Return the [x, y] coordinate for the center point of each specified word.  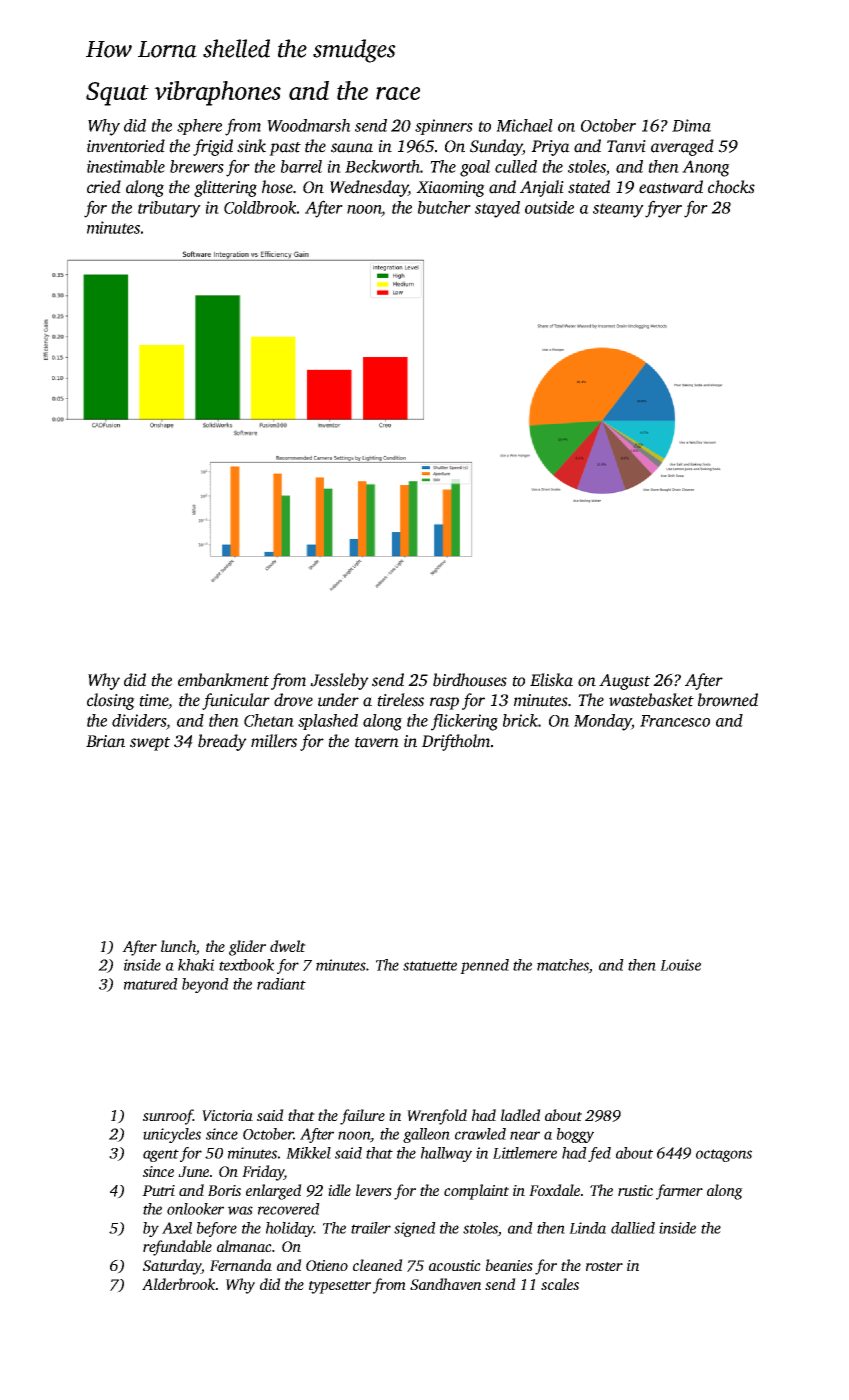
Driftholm [455, 742]
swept [150, 744]
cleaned [378, 1265]
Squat [117, 94]
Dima [691, 125]
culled [516, 166]
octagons [724, 1155]
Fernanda [241, 1265]
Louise [680, 965]
